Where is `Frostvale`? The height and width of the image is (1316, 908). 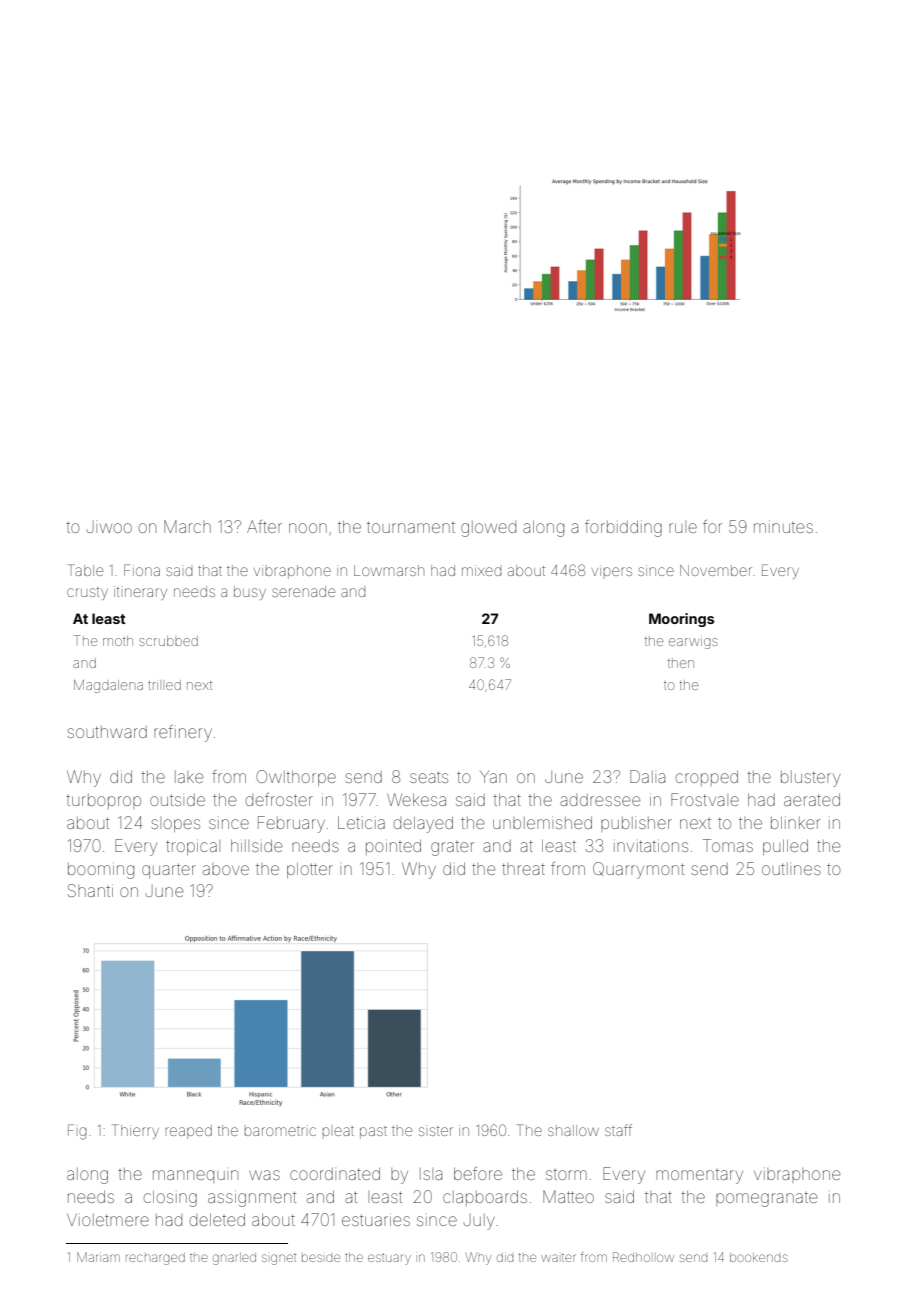
Frostvale is located at coordinates (705, 799).
